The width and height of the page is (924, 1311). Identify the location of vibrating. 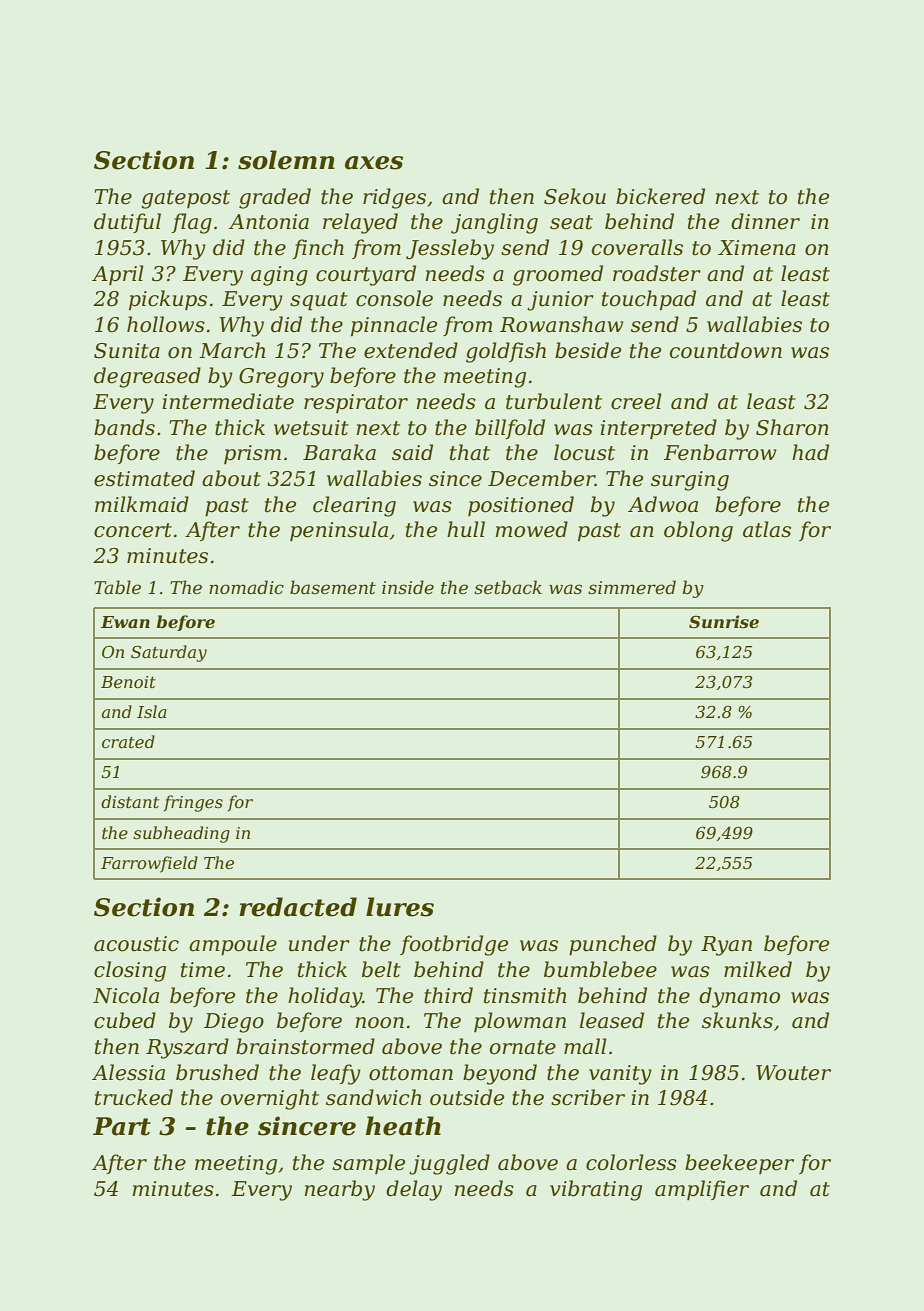
(596, 1190).
